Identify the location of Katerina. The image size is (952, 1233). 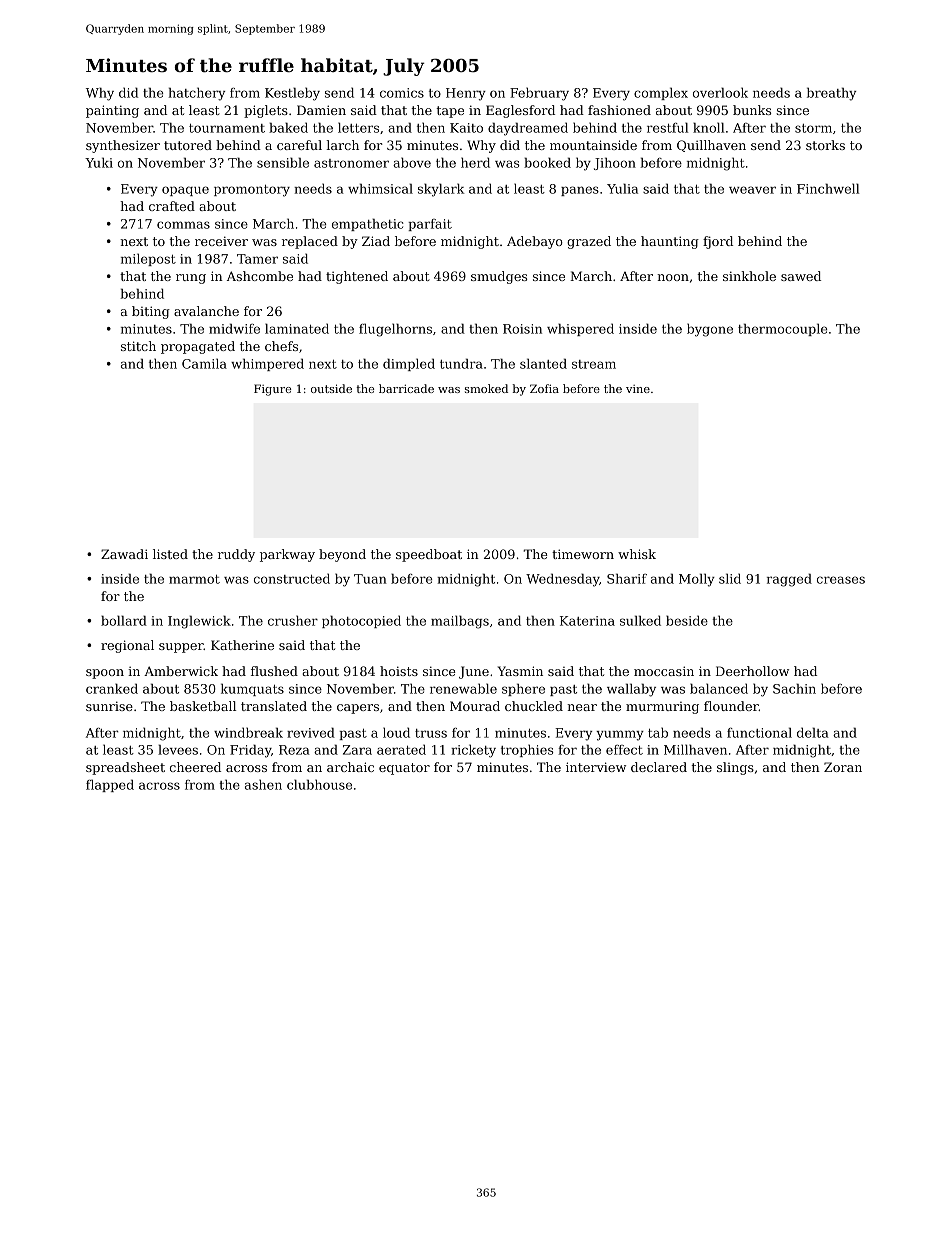
(587, 621).
